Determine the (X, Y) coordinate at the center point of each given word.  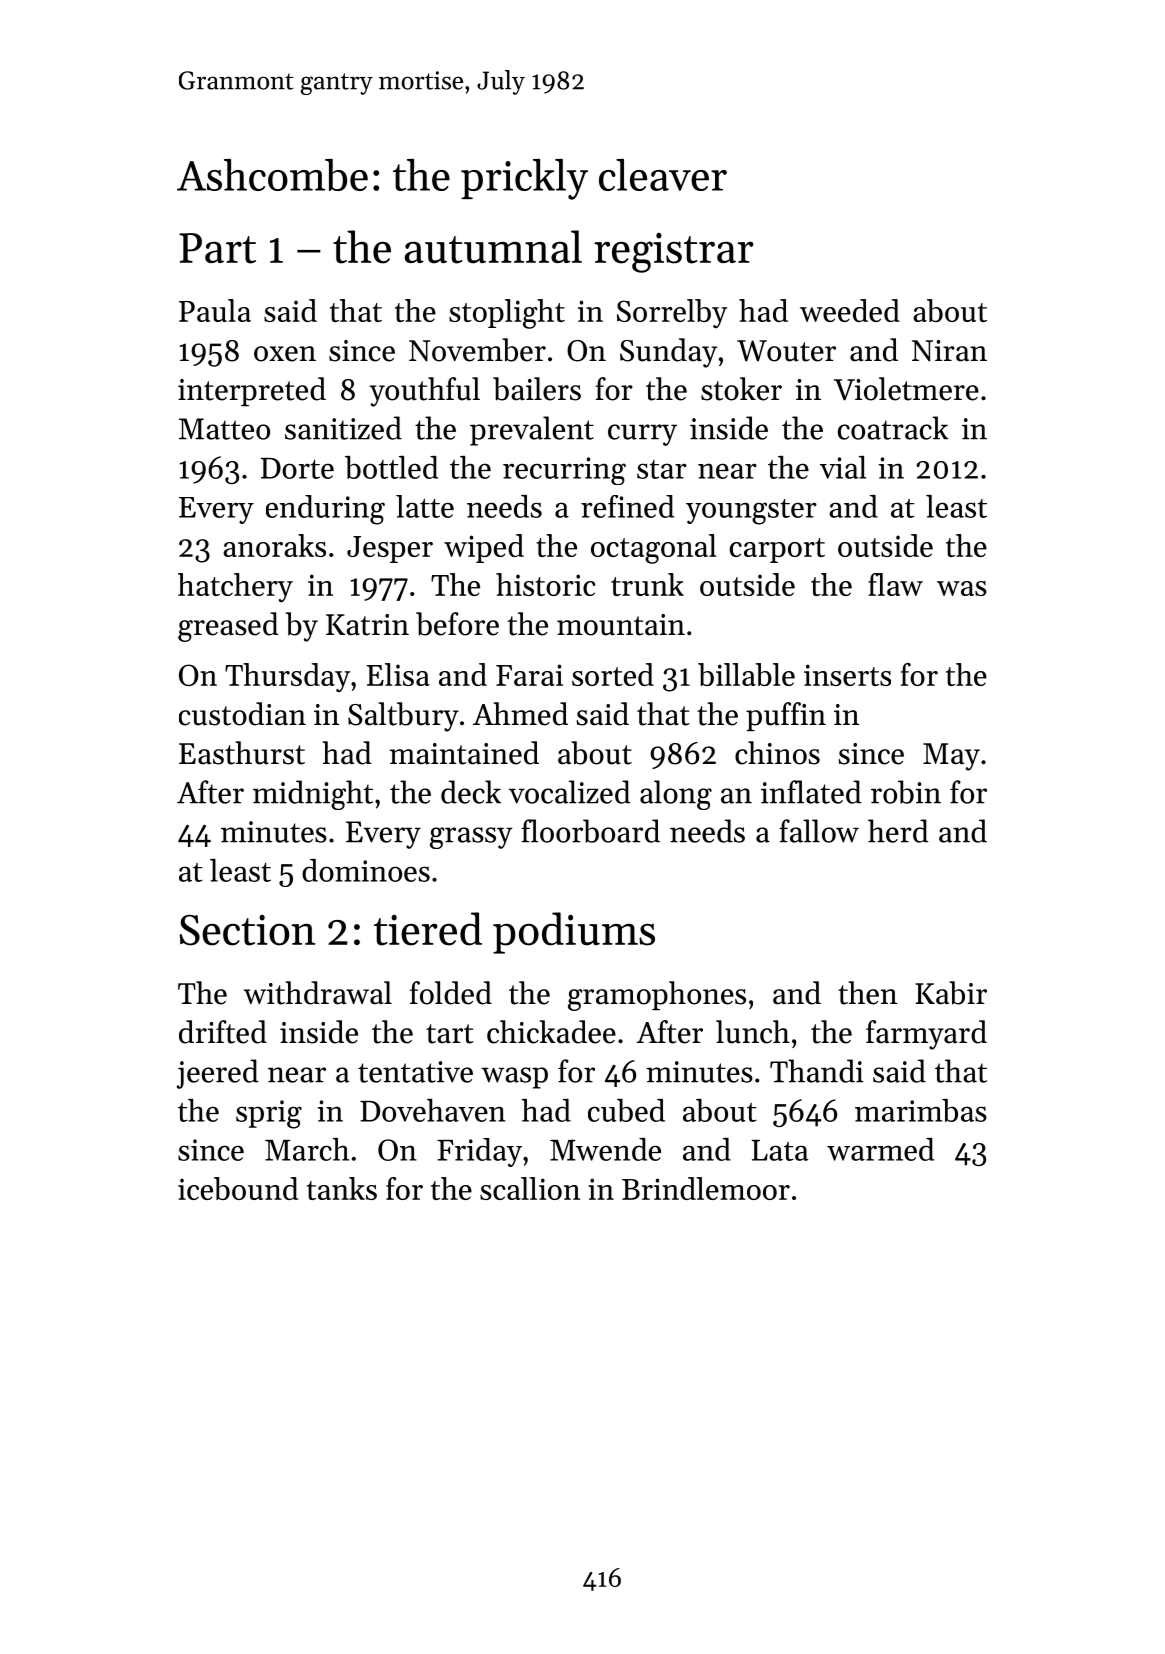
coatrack (893, 428)
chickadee (551, 1032)
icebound (238, 1188)
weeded (850, 310)
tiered (428, 929)
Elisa (398, 674)
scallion (530, 1188)
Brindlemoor (706, 1188)
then (867, 993)
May (951, 757)
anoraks (274, 545)
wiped (484, 548)
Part (217, 248)
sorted (613, 674)
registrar (674, 253)
